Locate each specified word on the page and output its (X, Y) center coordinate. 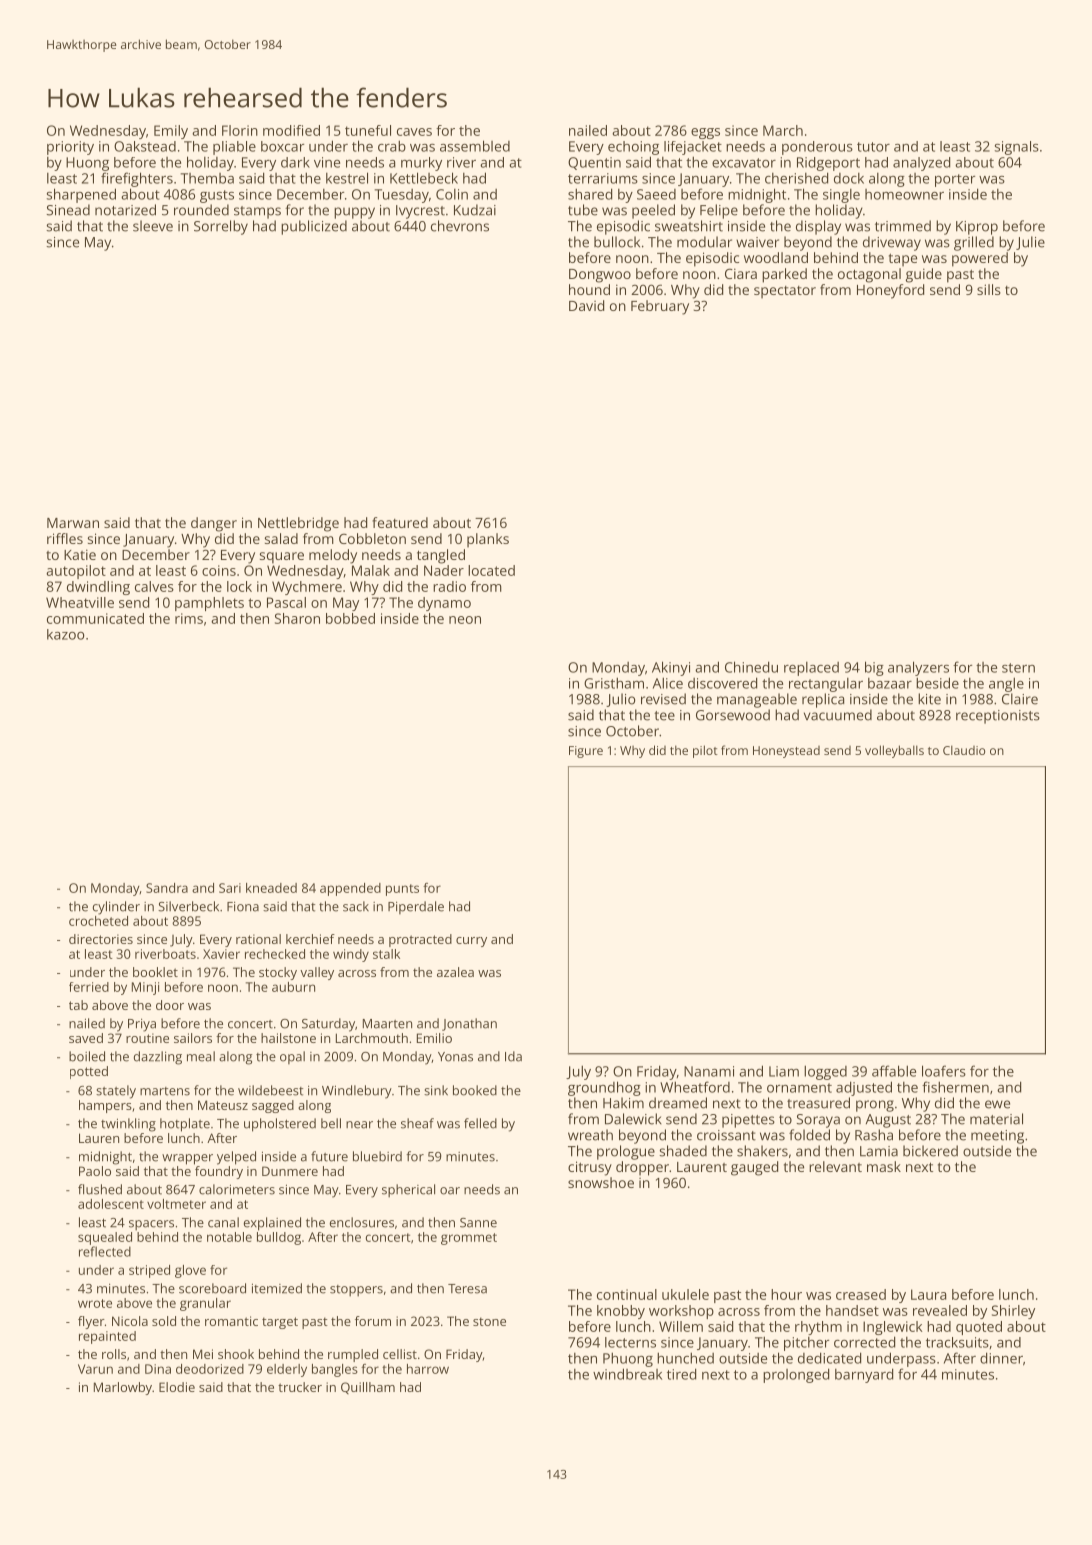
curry (471, 942)
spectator (785, 292)
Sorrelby (221, 227)
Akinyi (671, 668)
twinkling (128, 1125)
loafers (944, 1071)
